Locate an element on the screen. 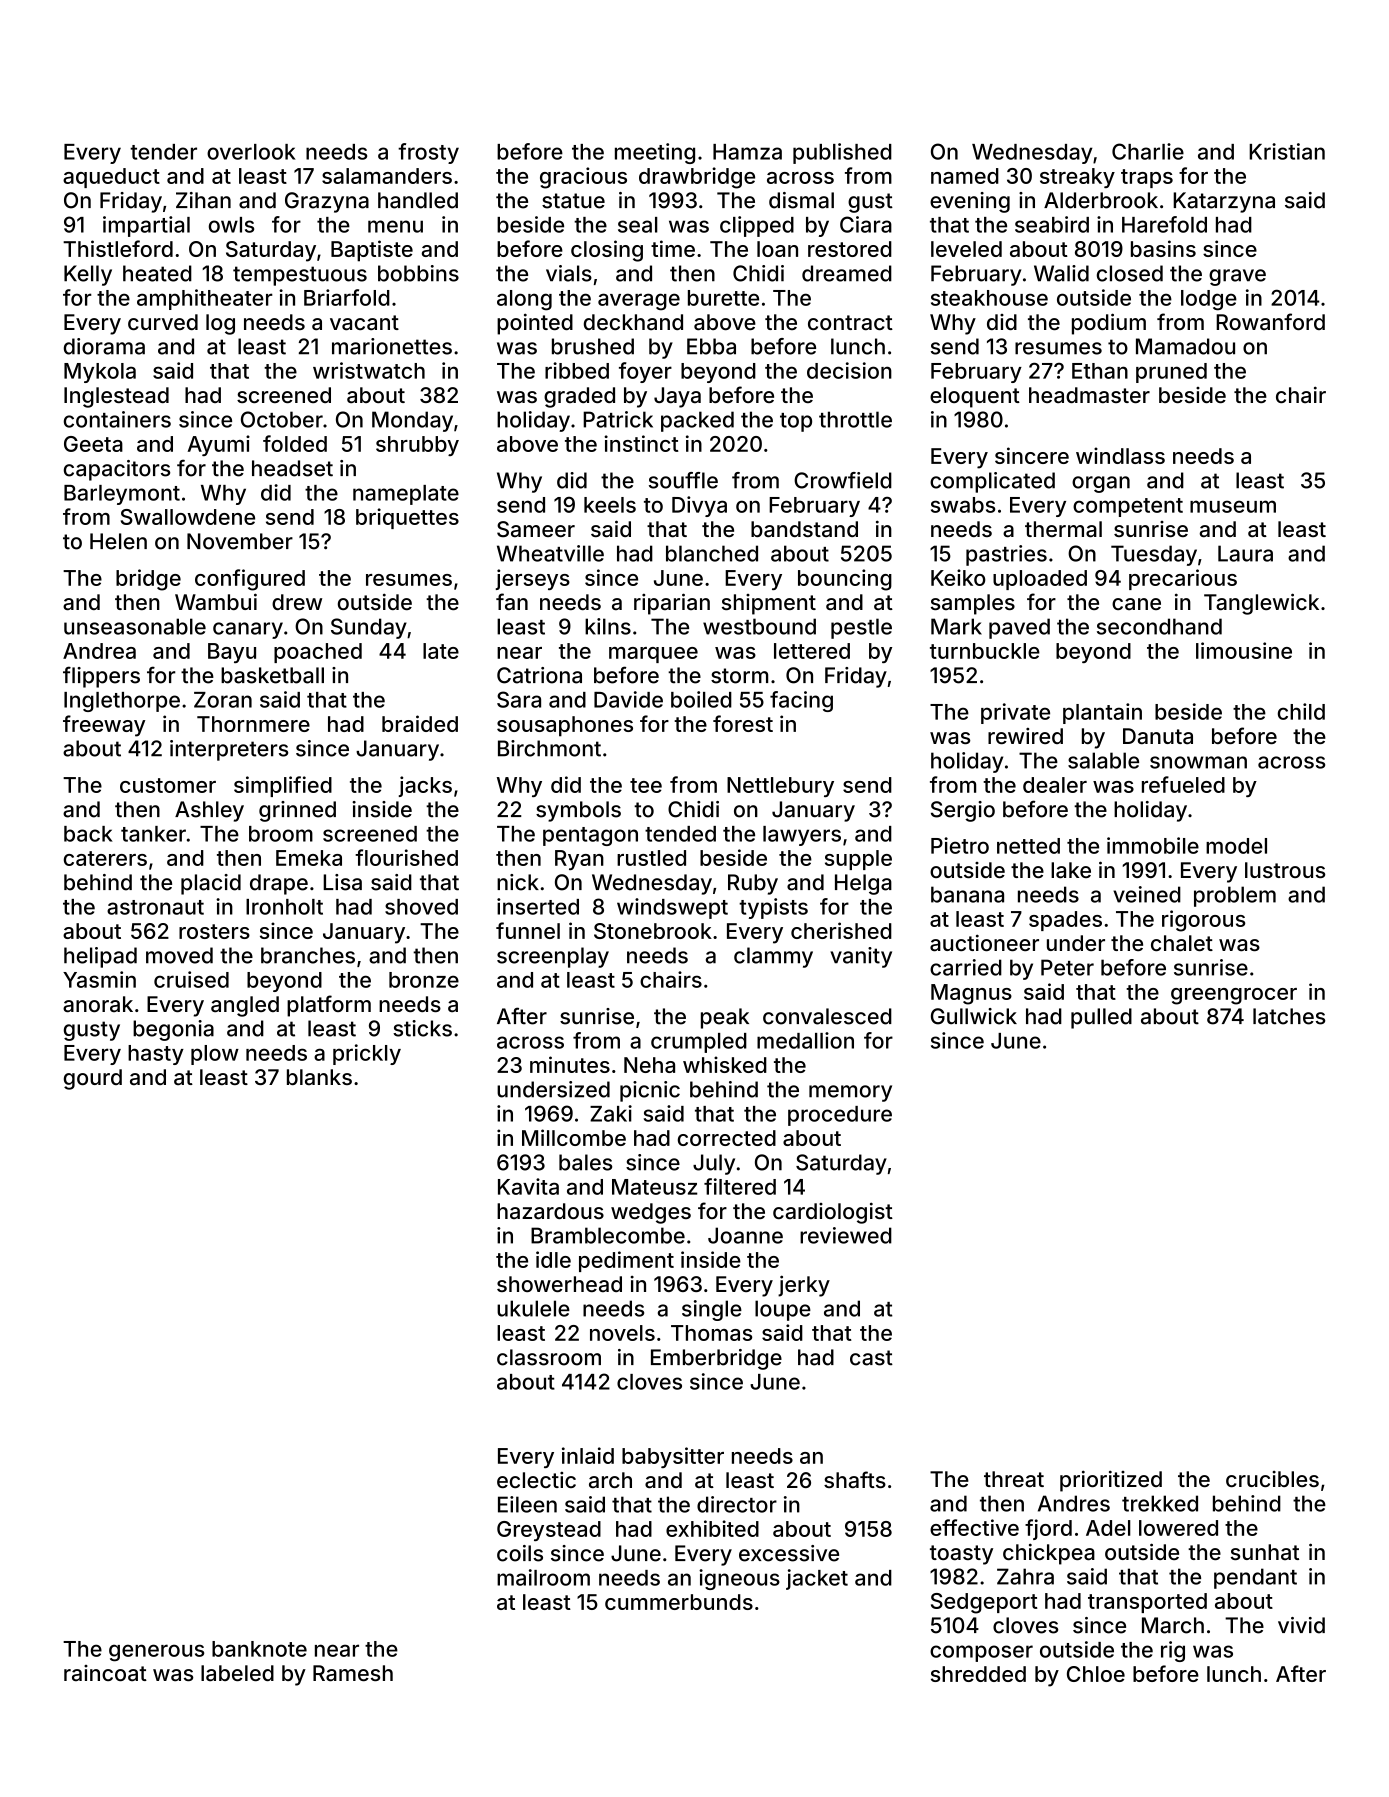 The height and width of the screenshot is (1797, 1389). frosty is located at coordinates (428, 153).
